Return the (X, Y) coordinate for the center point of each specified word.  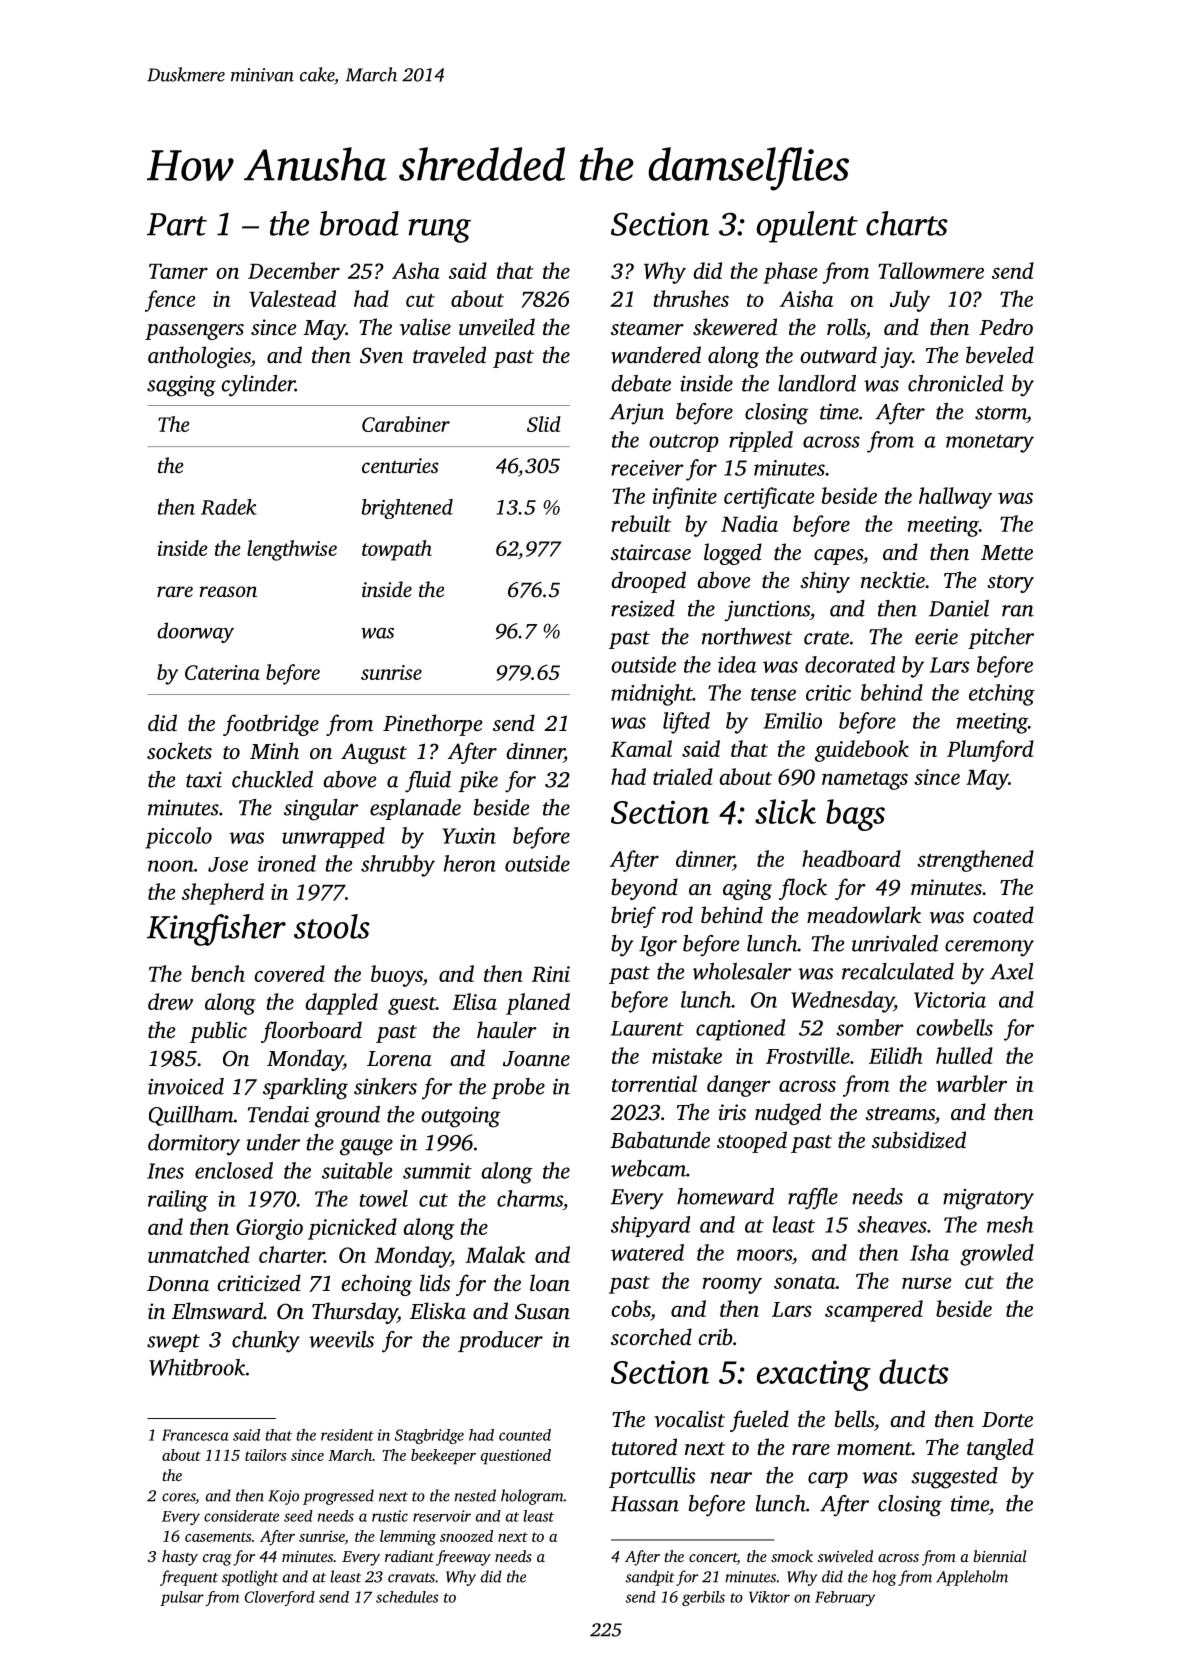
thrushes (691, 298)
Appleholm (972, 1578)
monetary (990, 443)
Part (177, 224)
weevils (341, 1339)
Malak (495, 1254)
